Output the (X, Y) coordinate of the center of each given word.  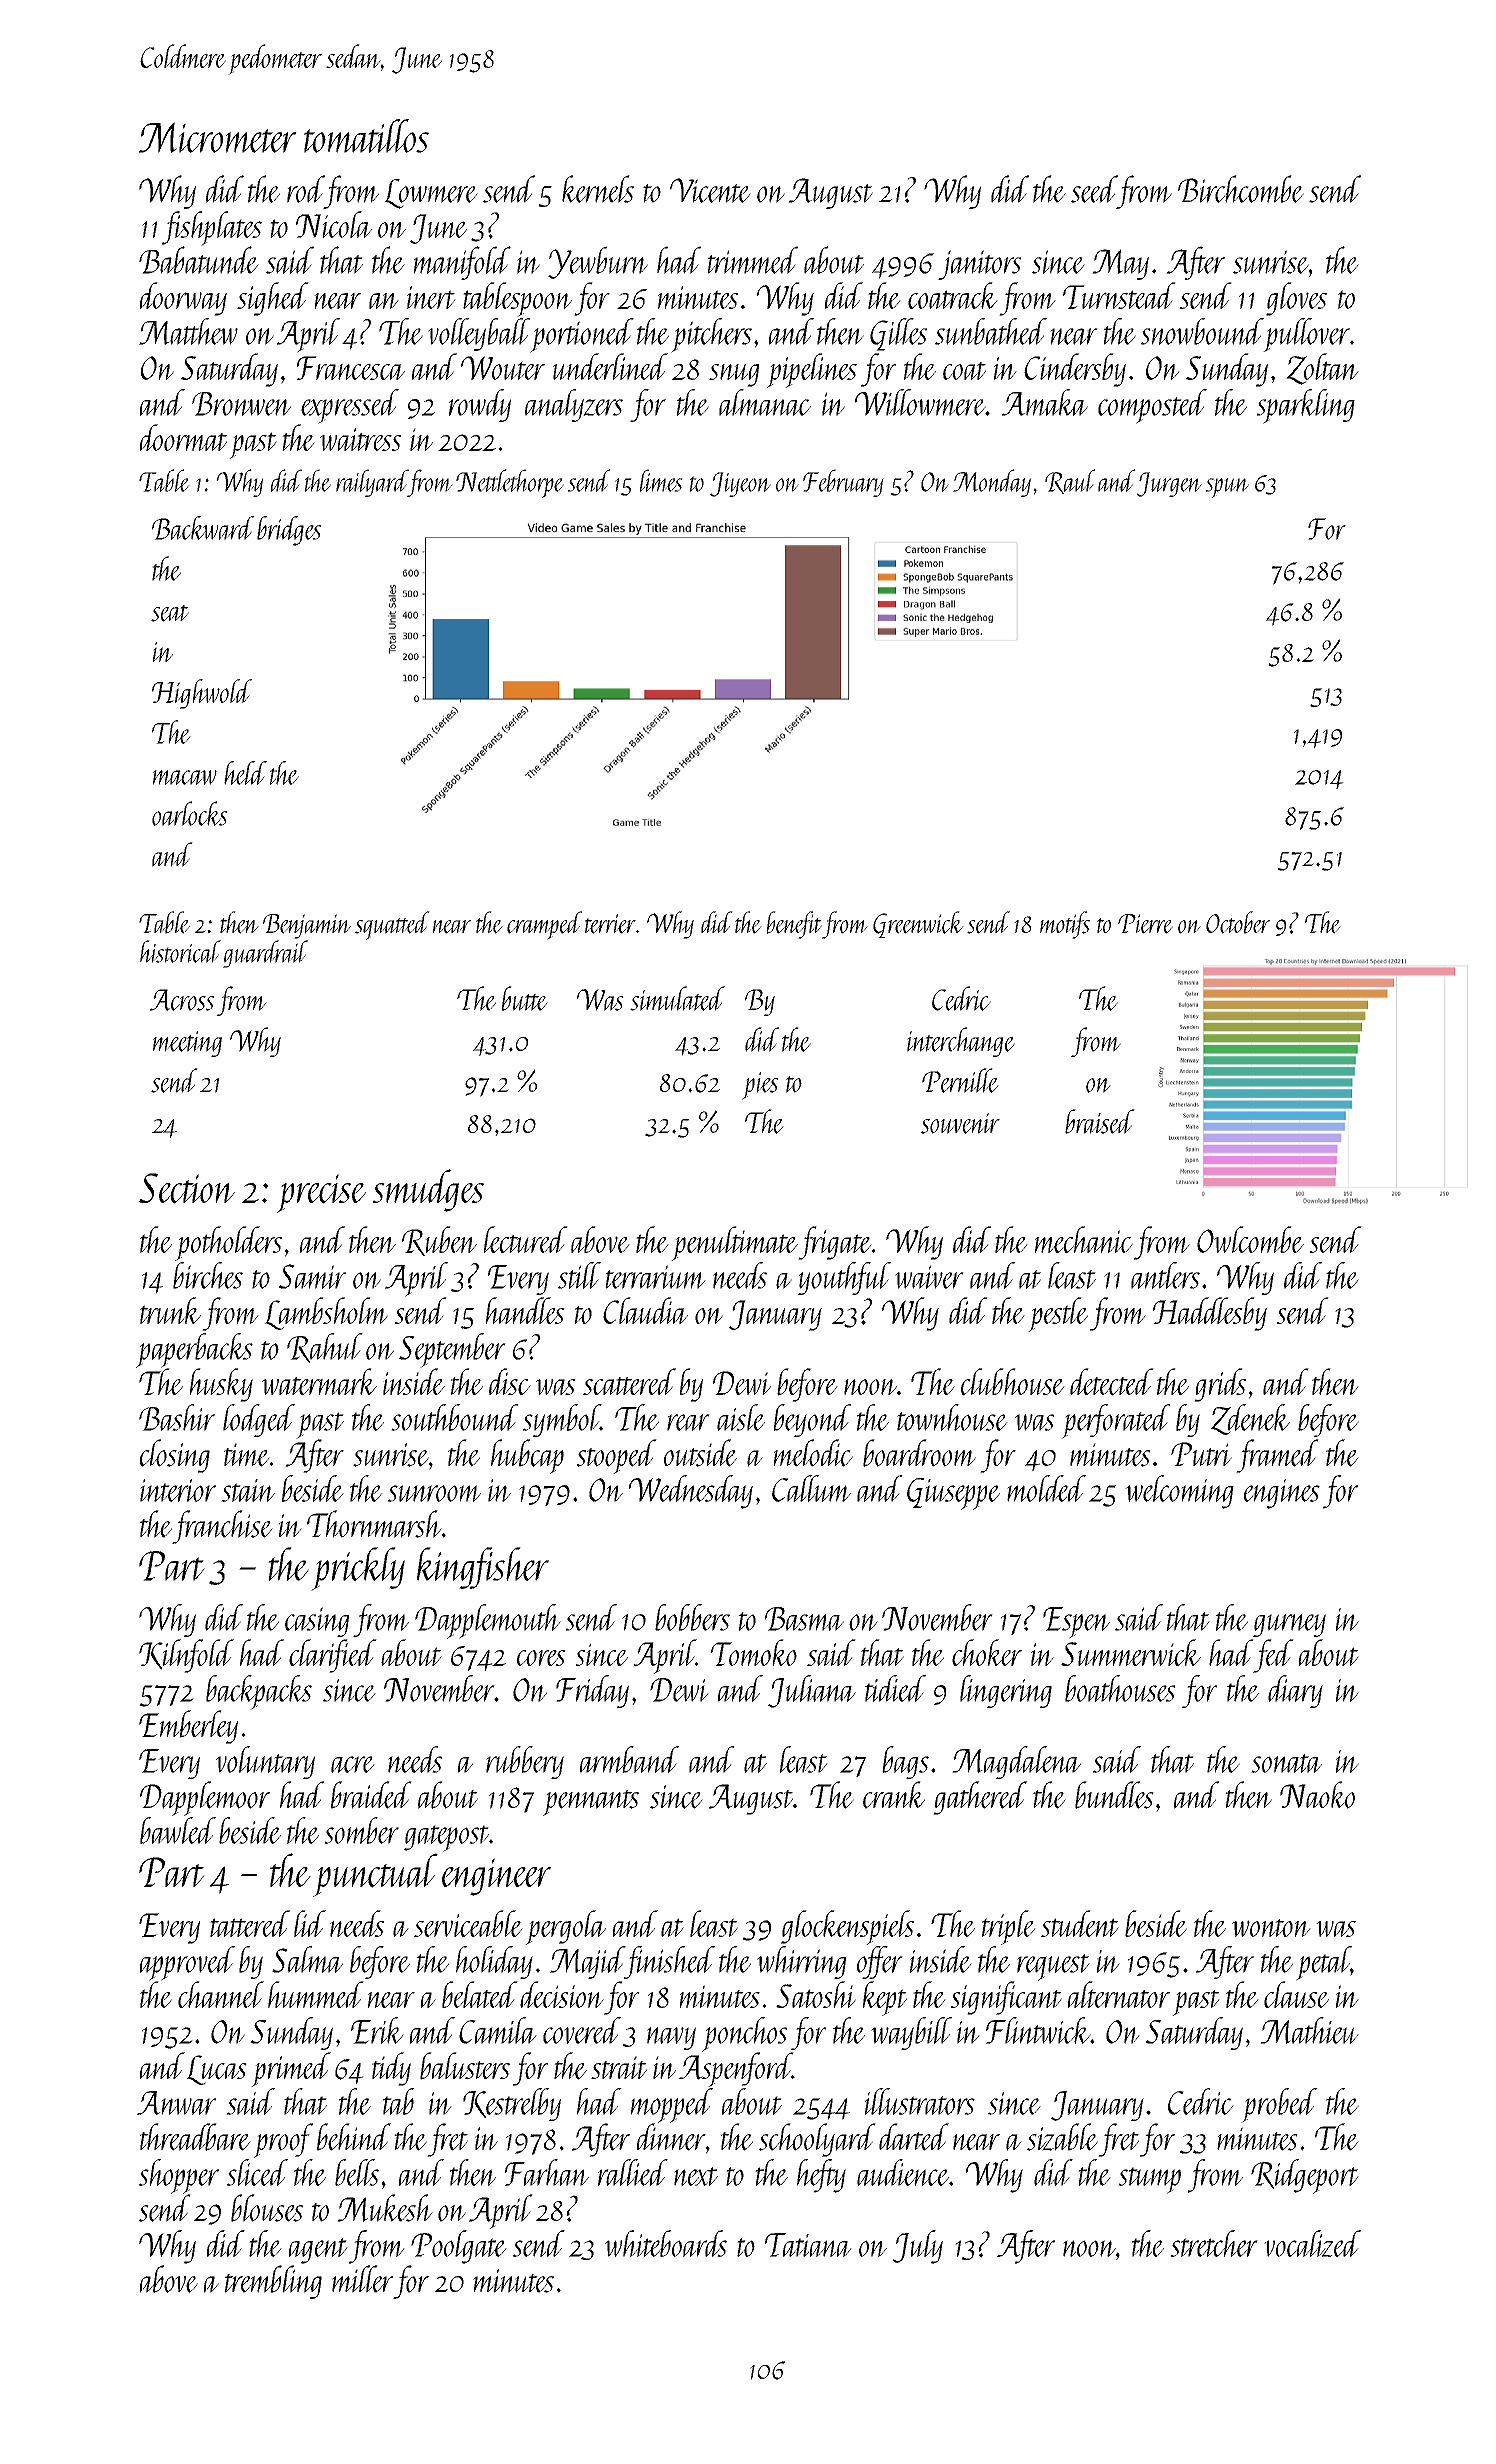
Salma (307, 1959)
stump (1149, 2180)
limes (661, 480)
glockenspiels (847, 1927)
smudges (428, 1190)
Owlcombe (1250, 1239)
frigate (835, 1243)
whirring (801, 1962)
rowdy (480, 405)
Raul (1070, 481)
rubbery (525, 1762)
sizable (1062, 2137)
